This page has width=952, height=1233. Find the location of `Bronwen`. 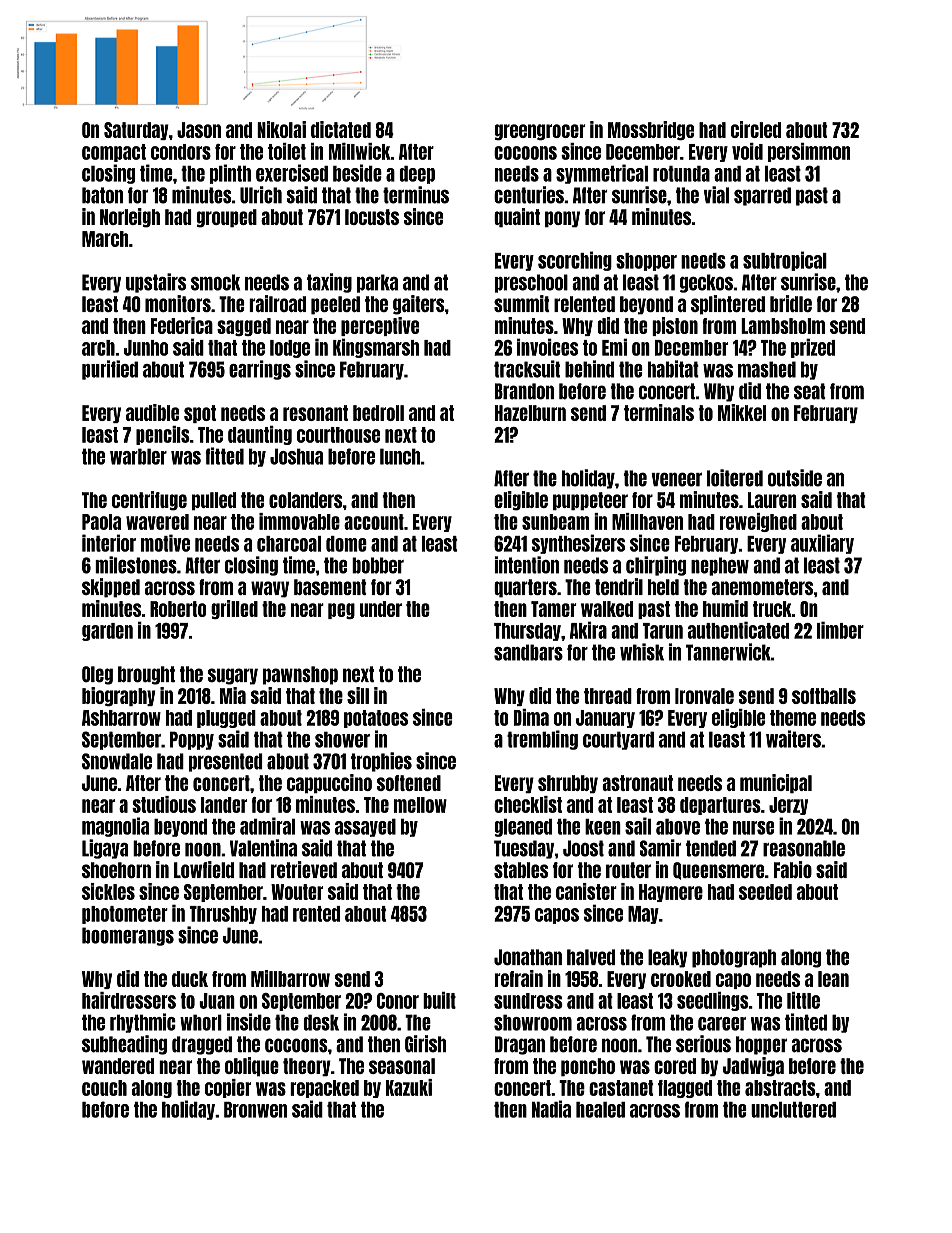

Bronwen is located at coordinates (255, 1110).
